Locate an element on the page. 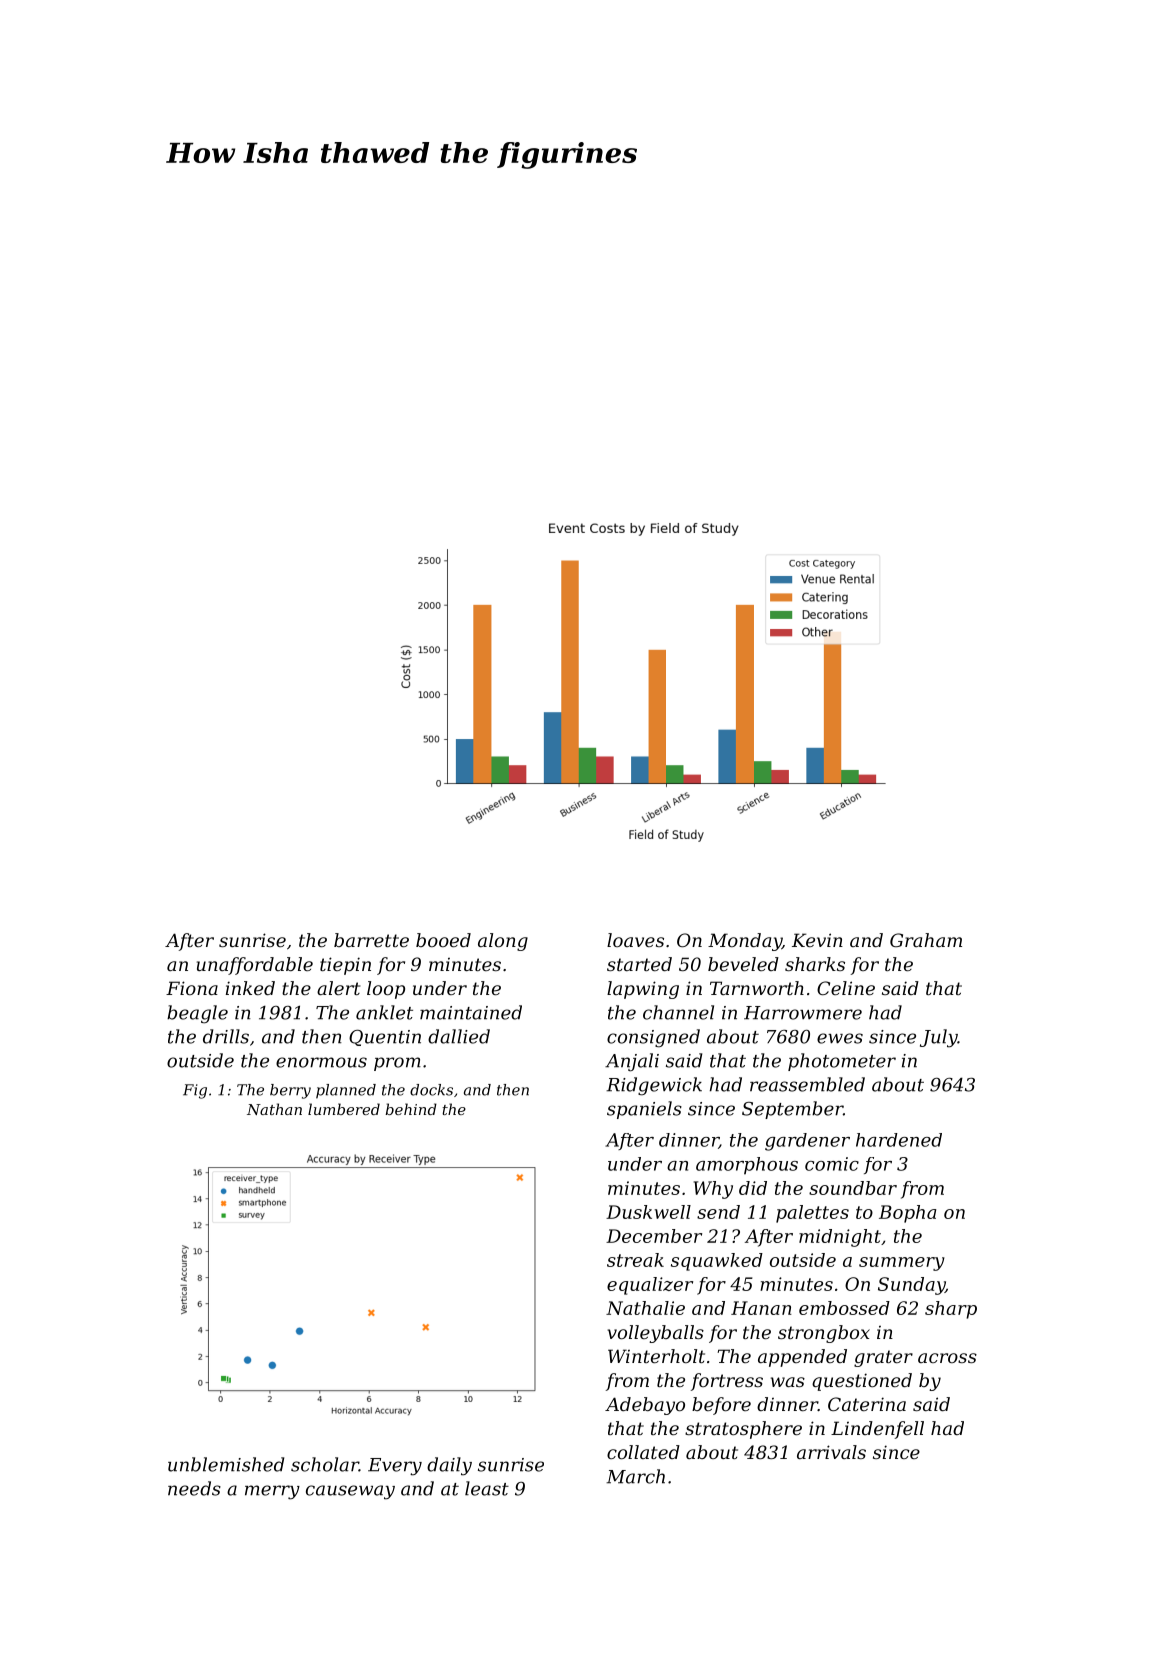 The image size is (1153, 1669). sharp is located at coordinates (951, 1310).
